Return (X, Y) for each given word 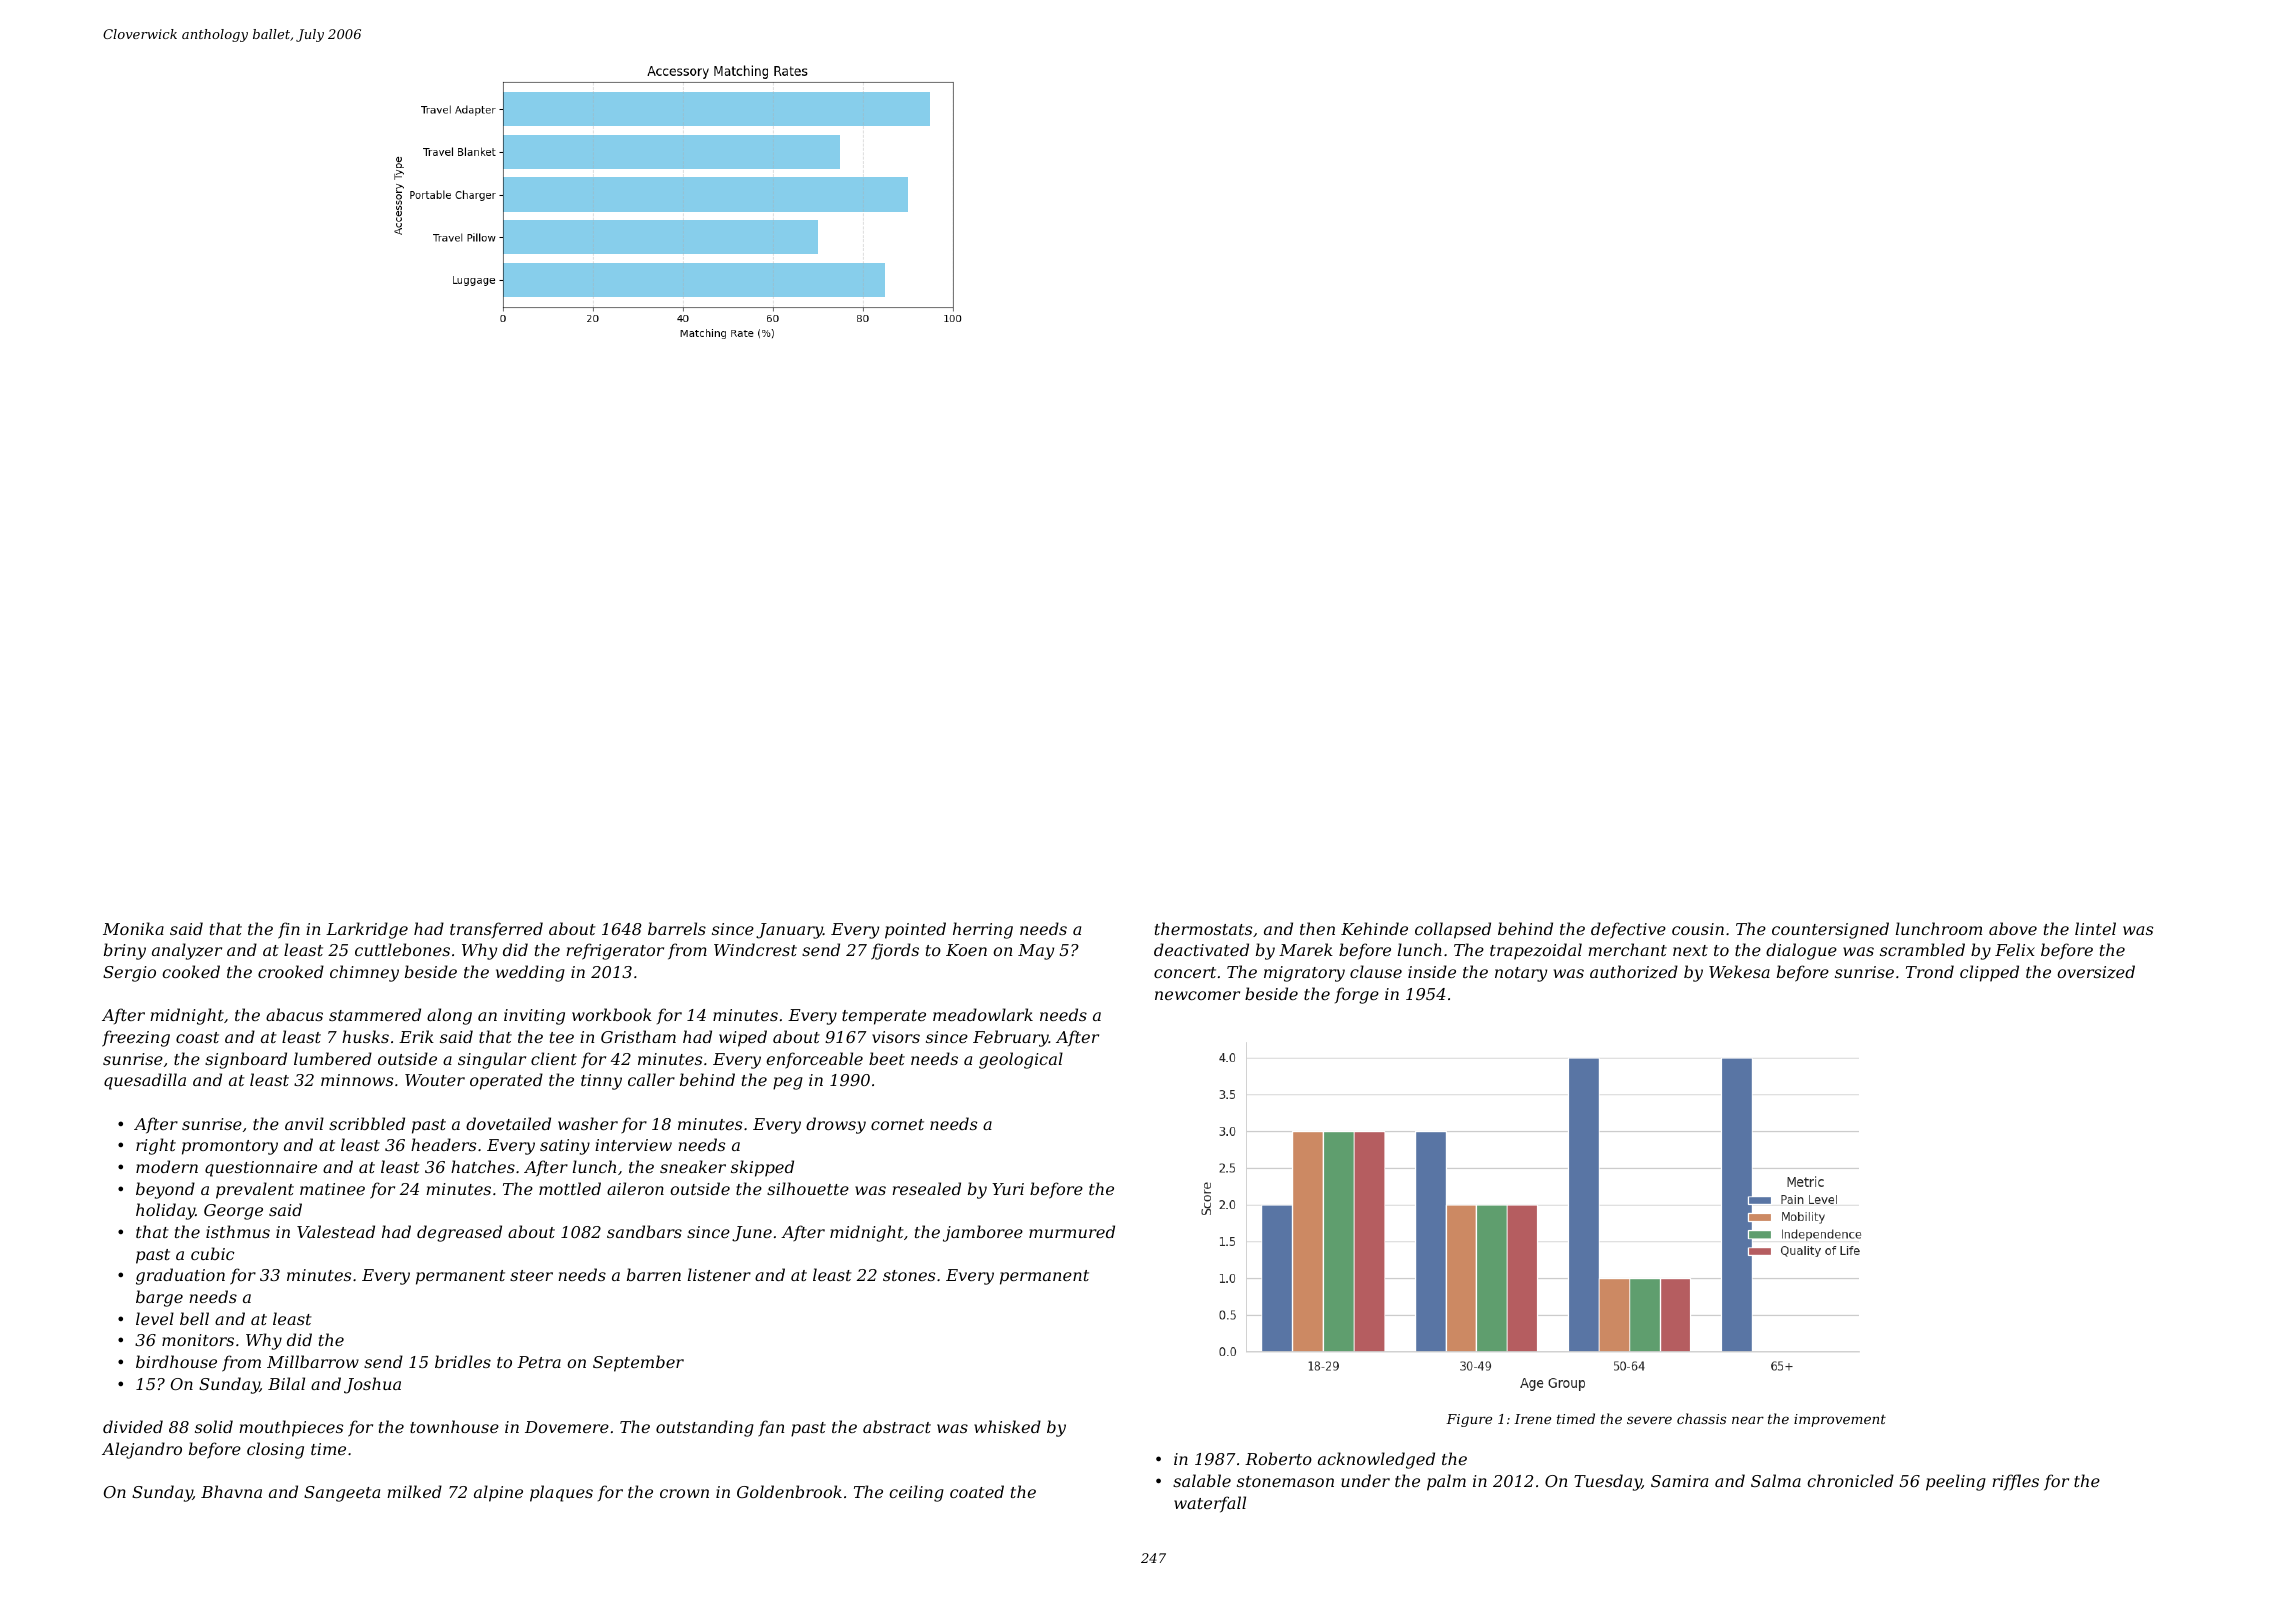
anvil (304, 1123)
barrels (677, 928)
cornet (897, 1124)
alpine (498, 1493)
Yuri (1008, 1189)
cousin (1698, 929)
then (1317, 928)
